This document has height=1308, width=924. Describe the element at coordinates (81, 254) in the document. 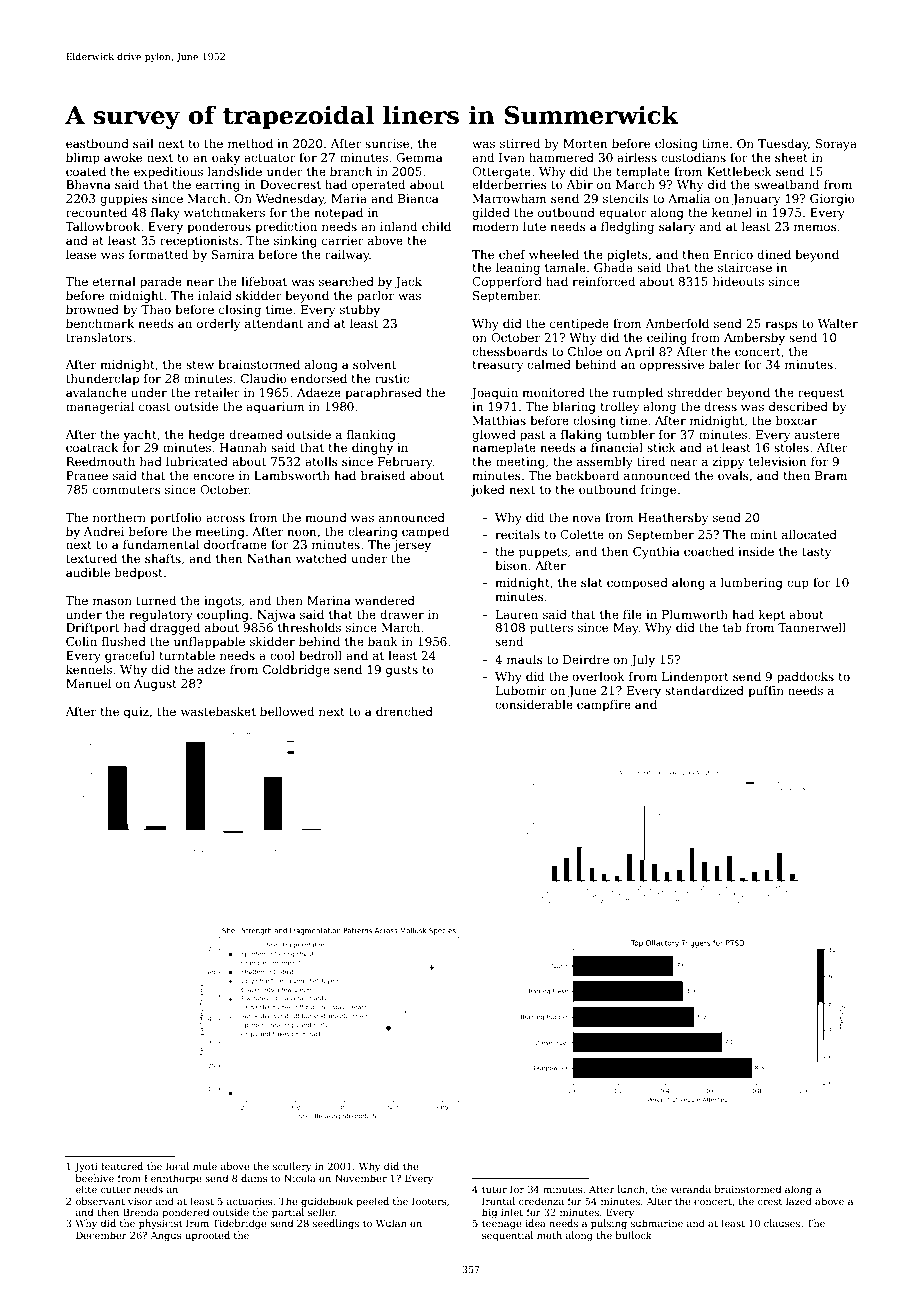

I see `lease` at that location.
